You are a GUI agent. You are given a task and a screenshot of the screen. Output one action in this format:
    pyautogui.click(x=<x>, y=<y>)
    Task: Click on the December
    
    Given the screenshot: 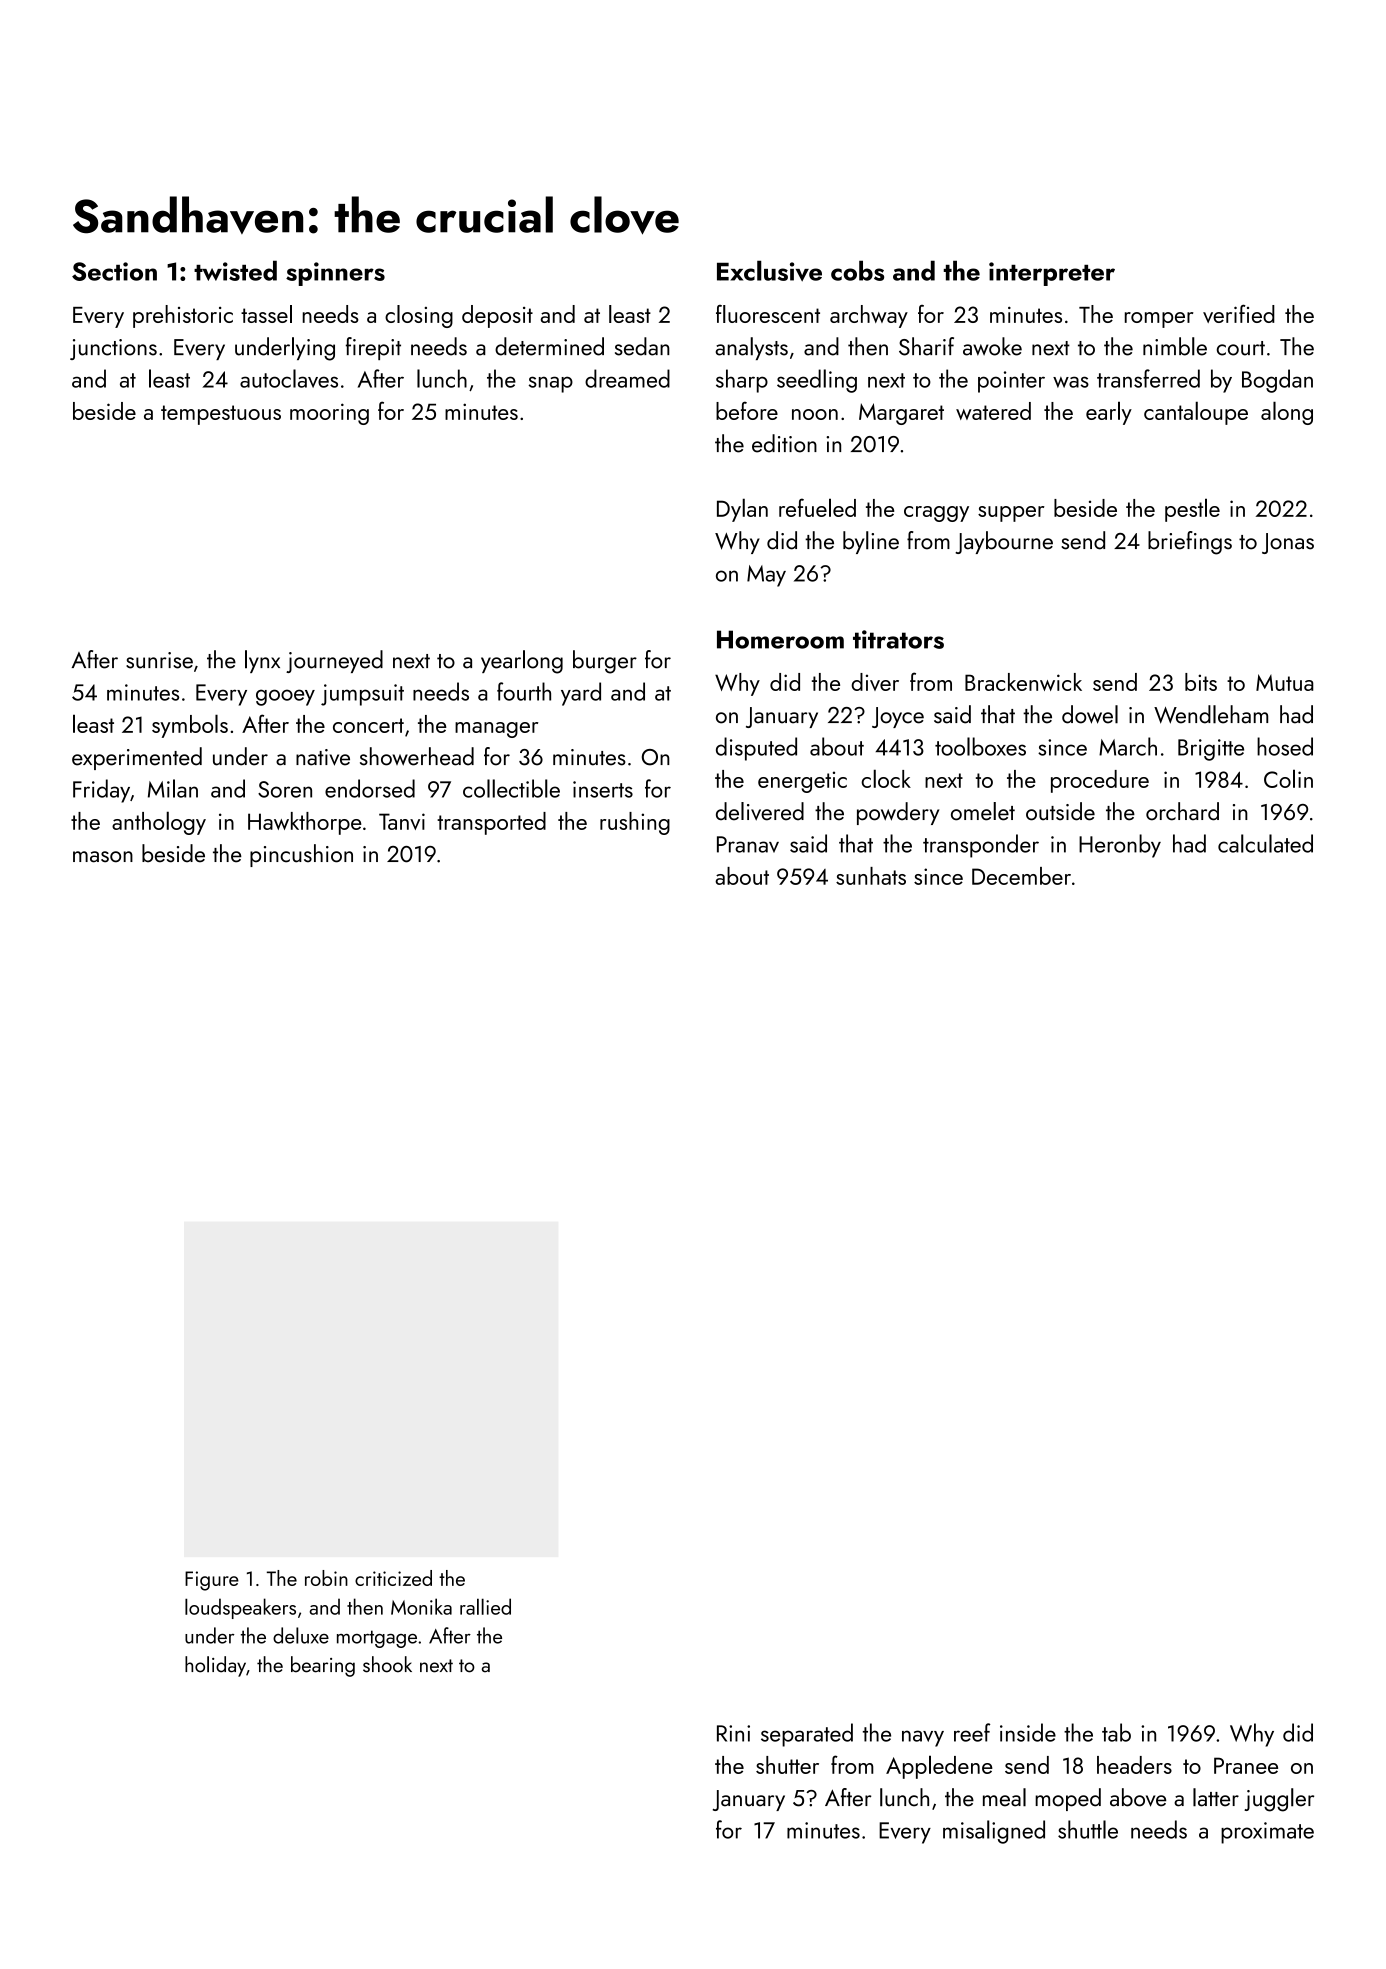 What is the action you would take?
    pyautogui.click(x=1021, y=876)
